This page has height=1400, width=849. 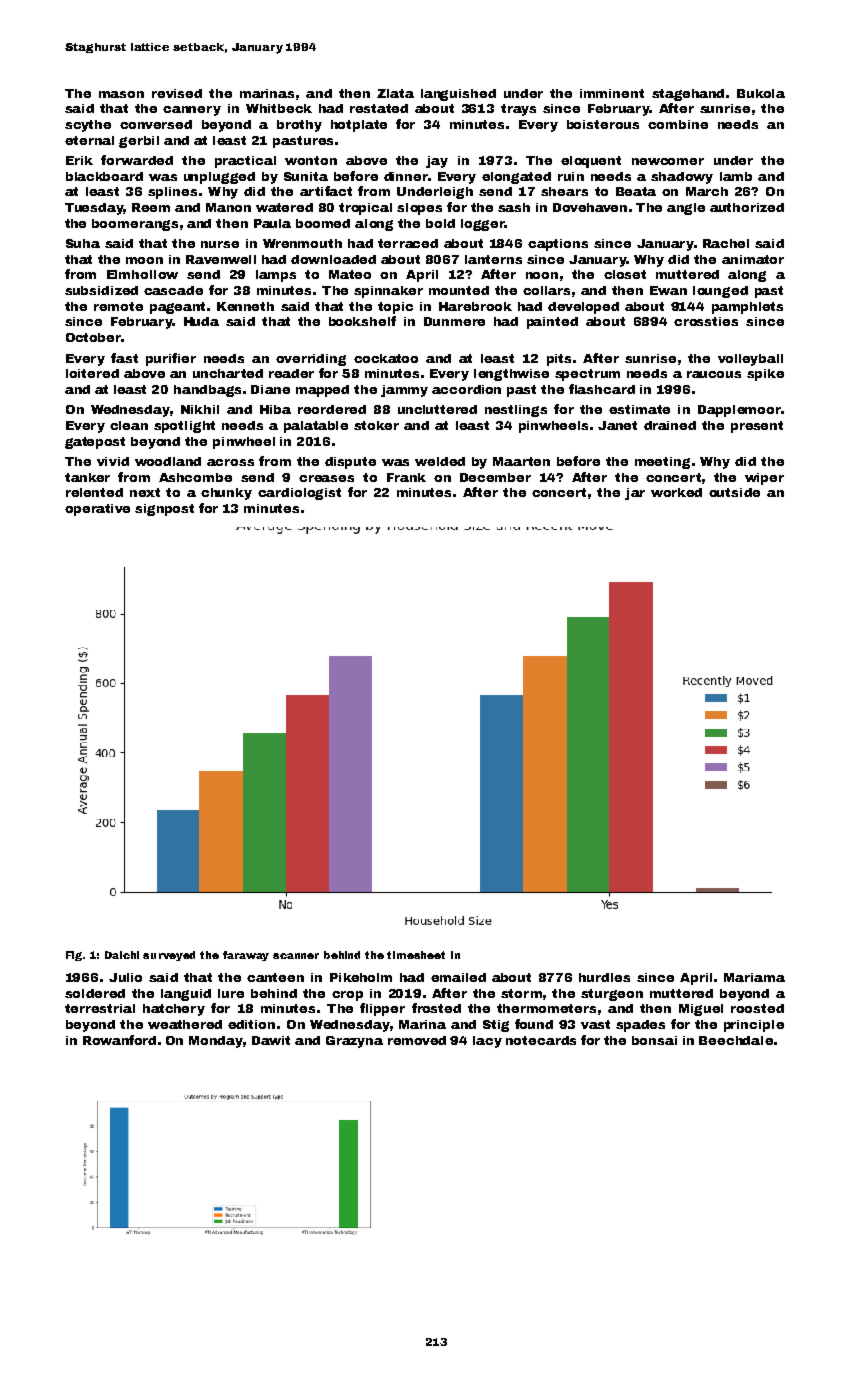 What do you see at coordinates (734, 492) in the page?
I see `outside` at bounding box center [734, 492].
